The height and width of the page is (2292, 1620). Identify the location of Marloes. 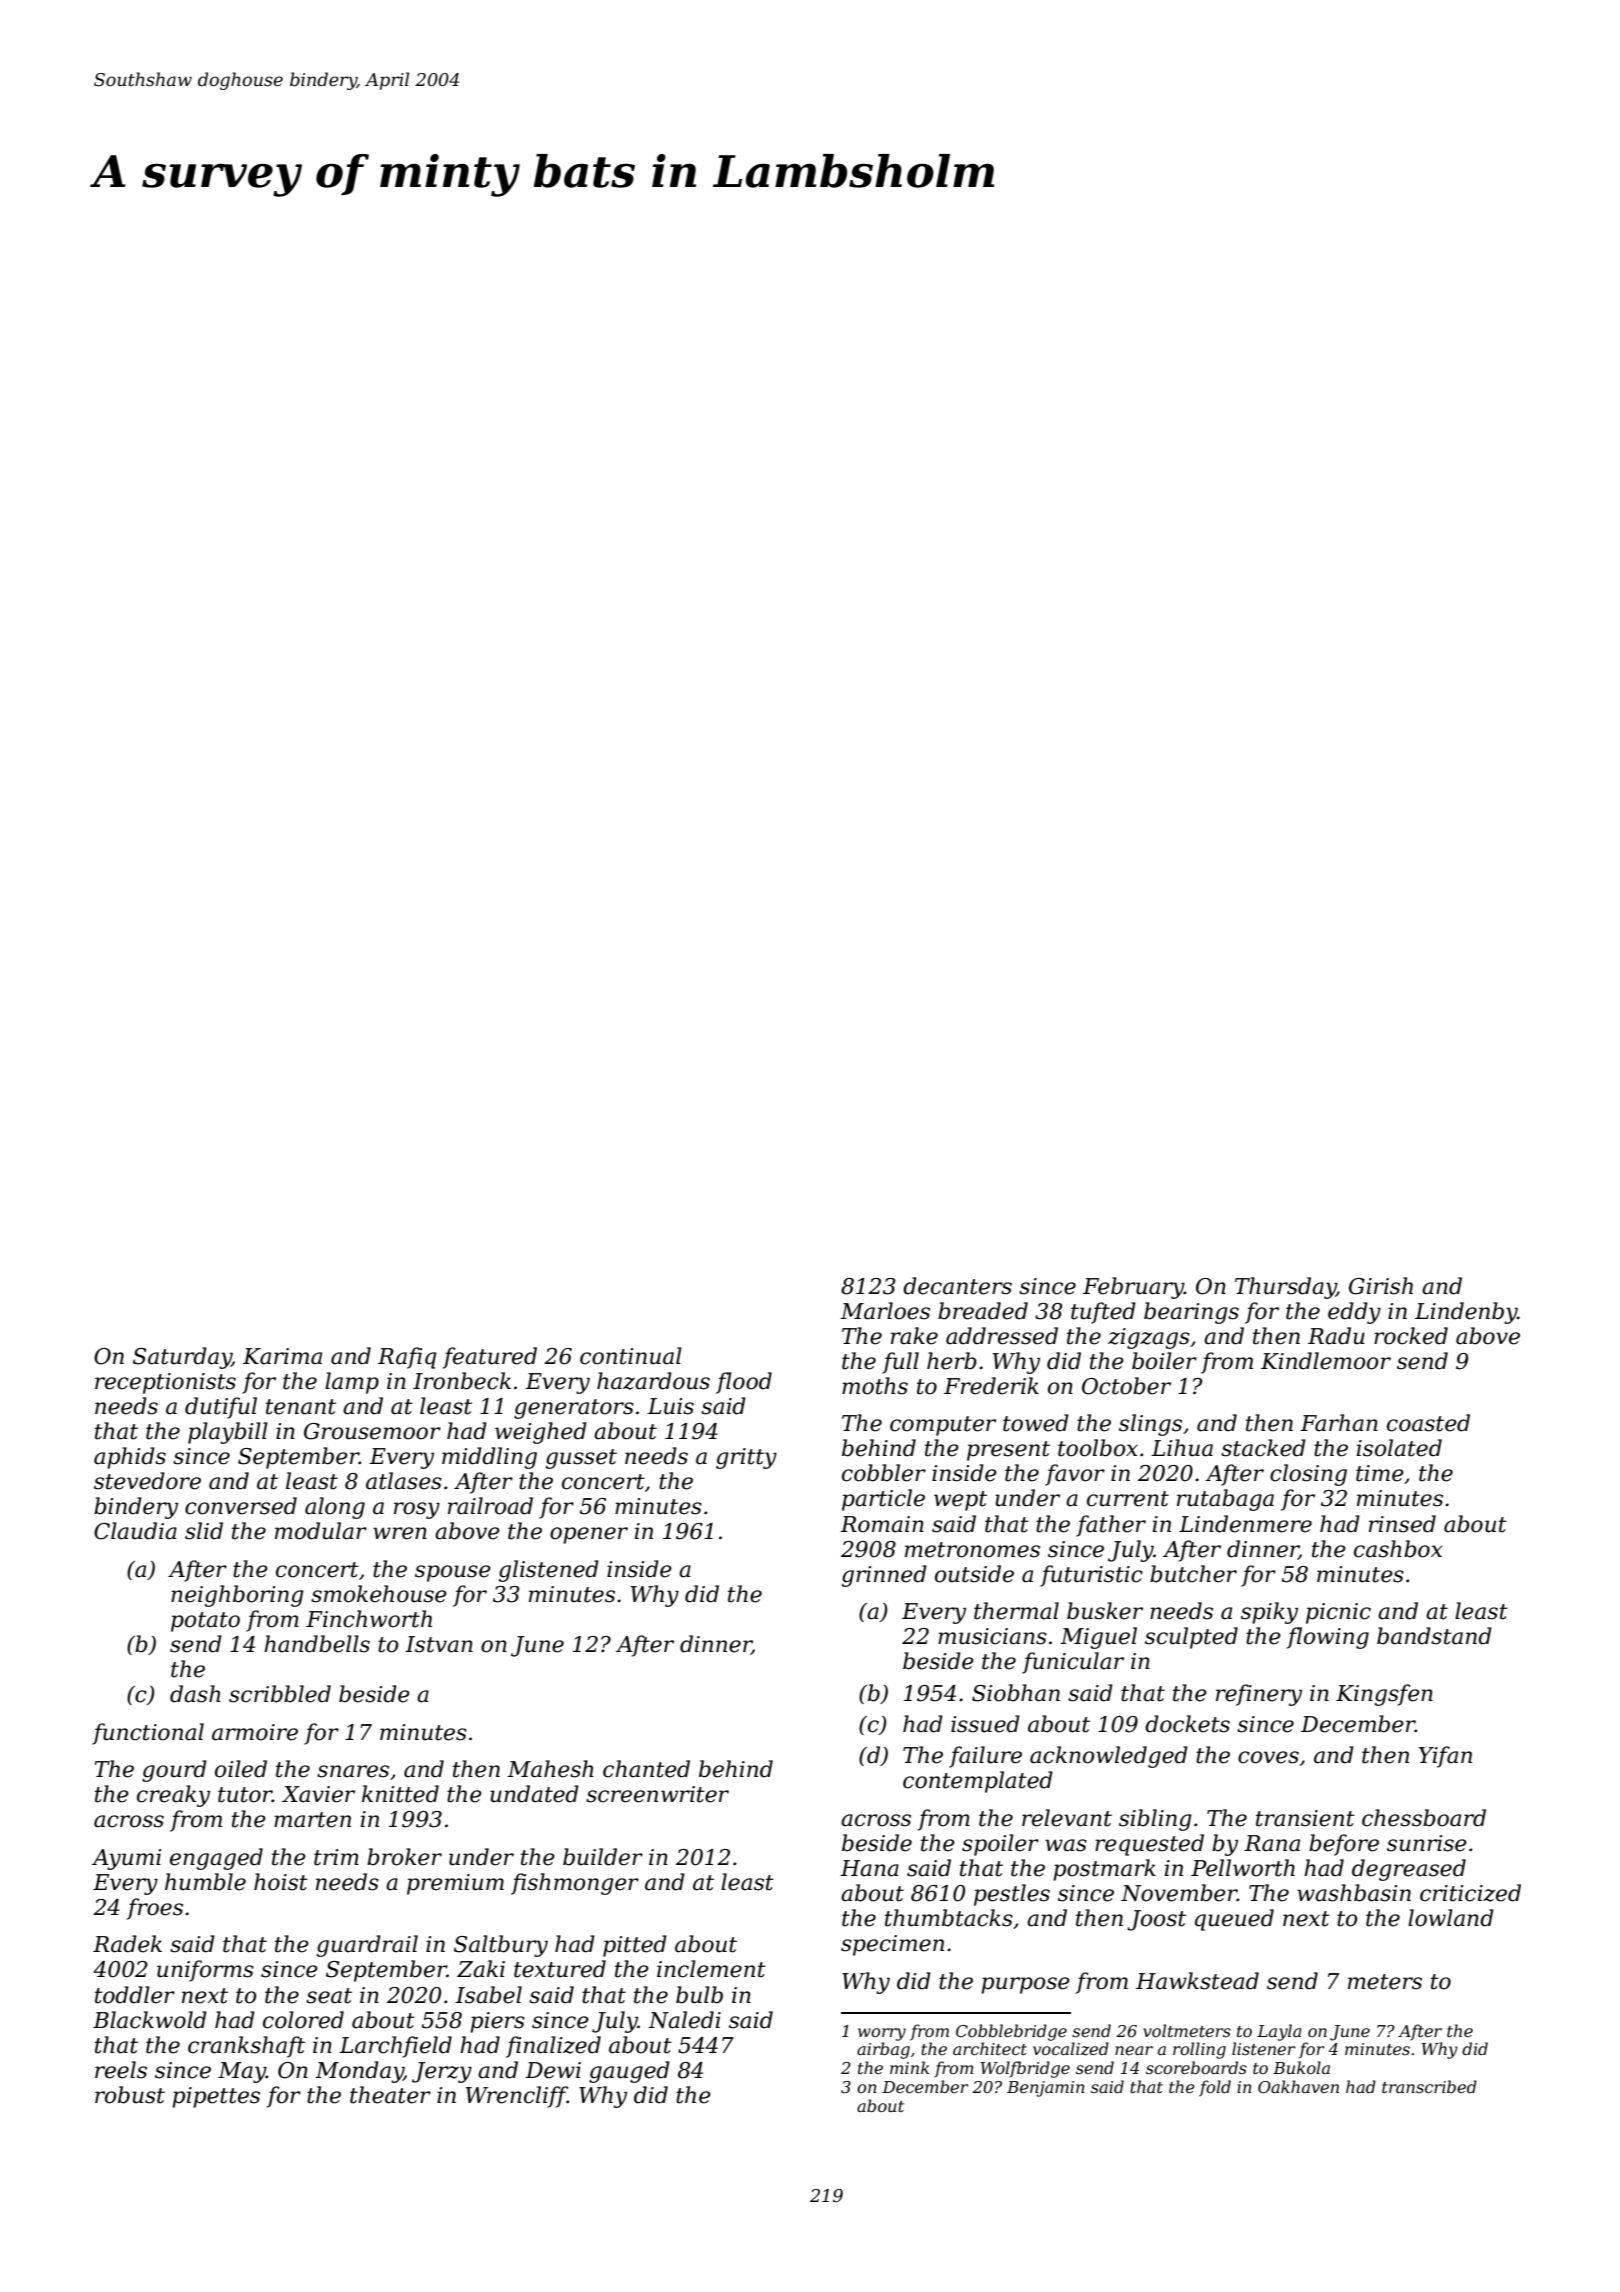
(885, 1311).
